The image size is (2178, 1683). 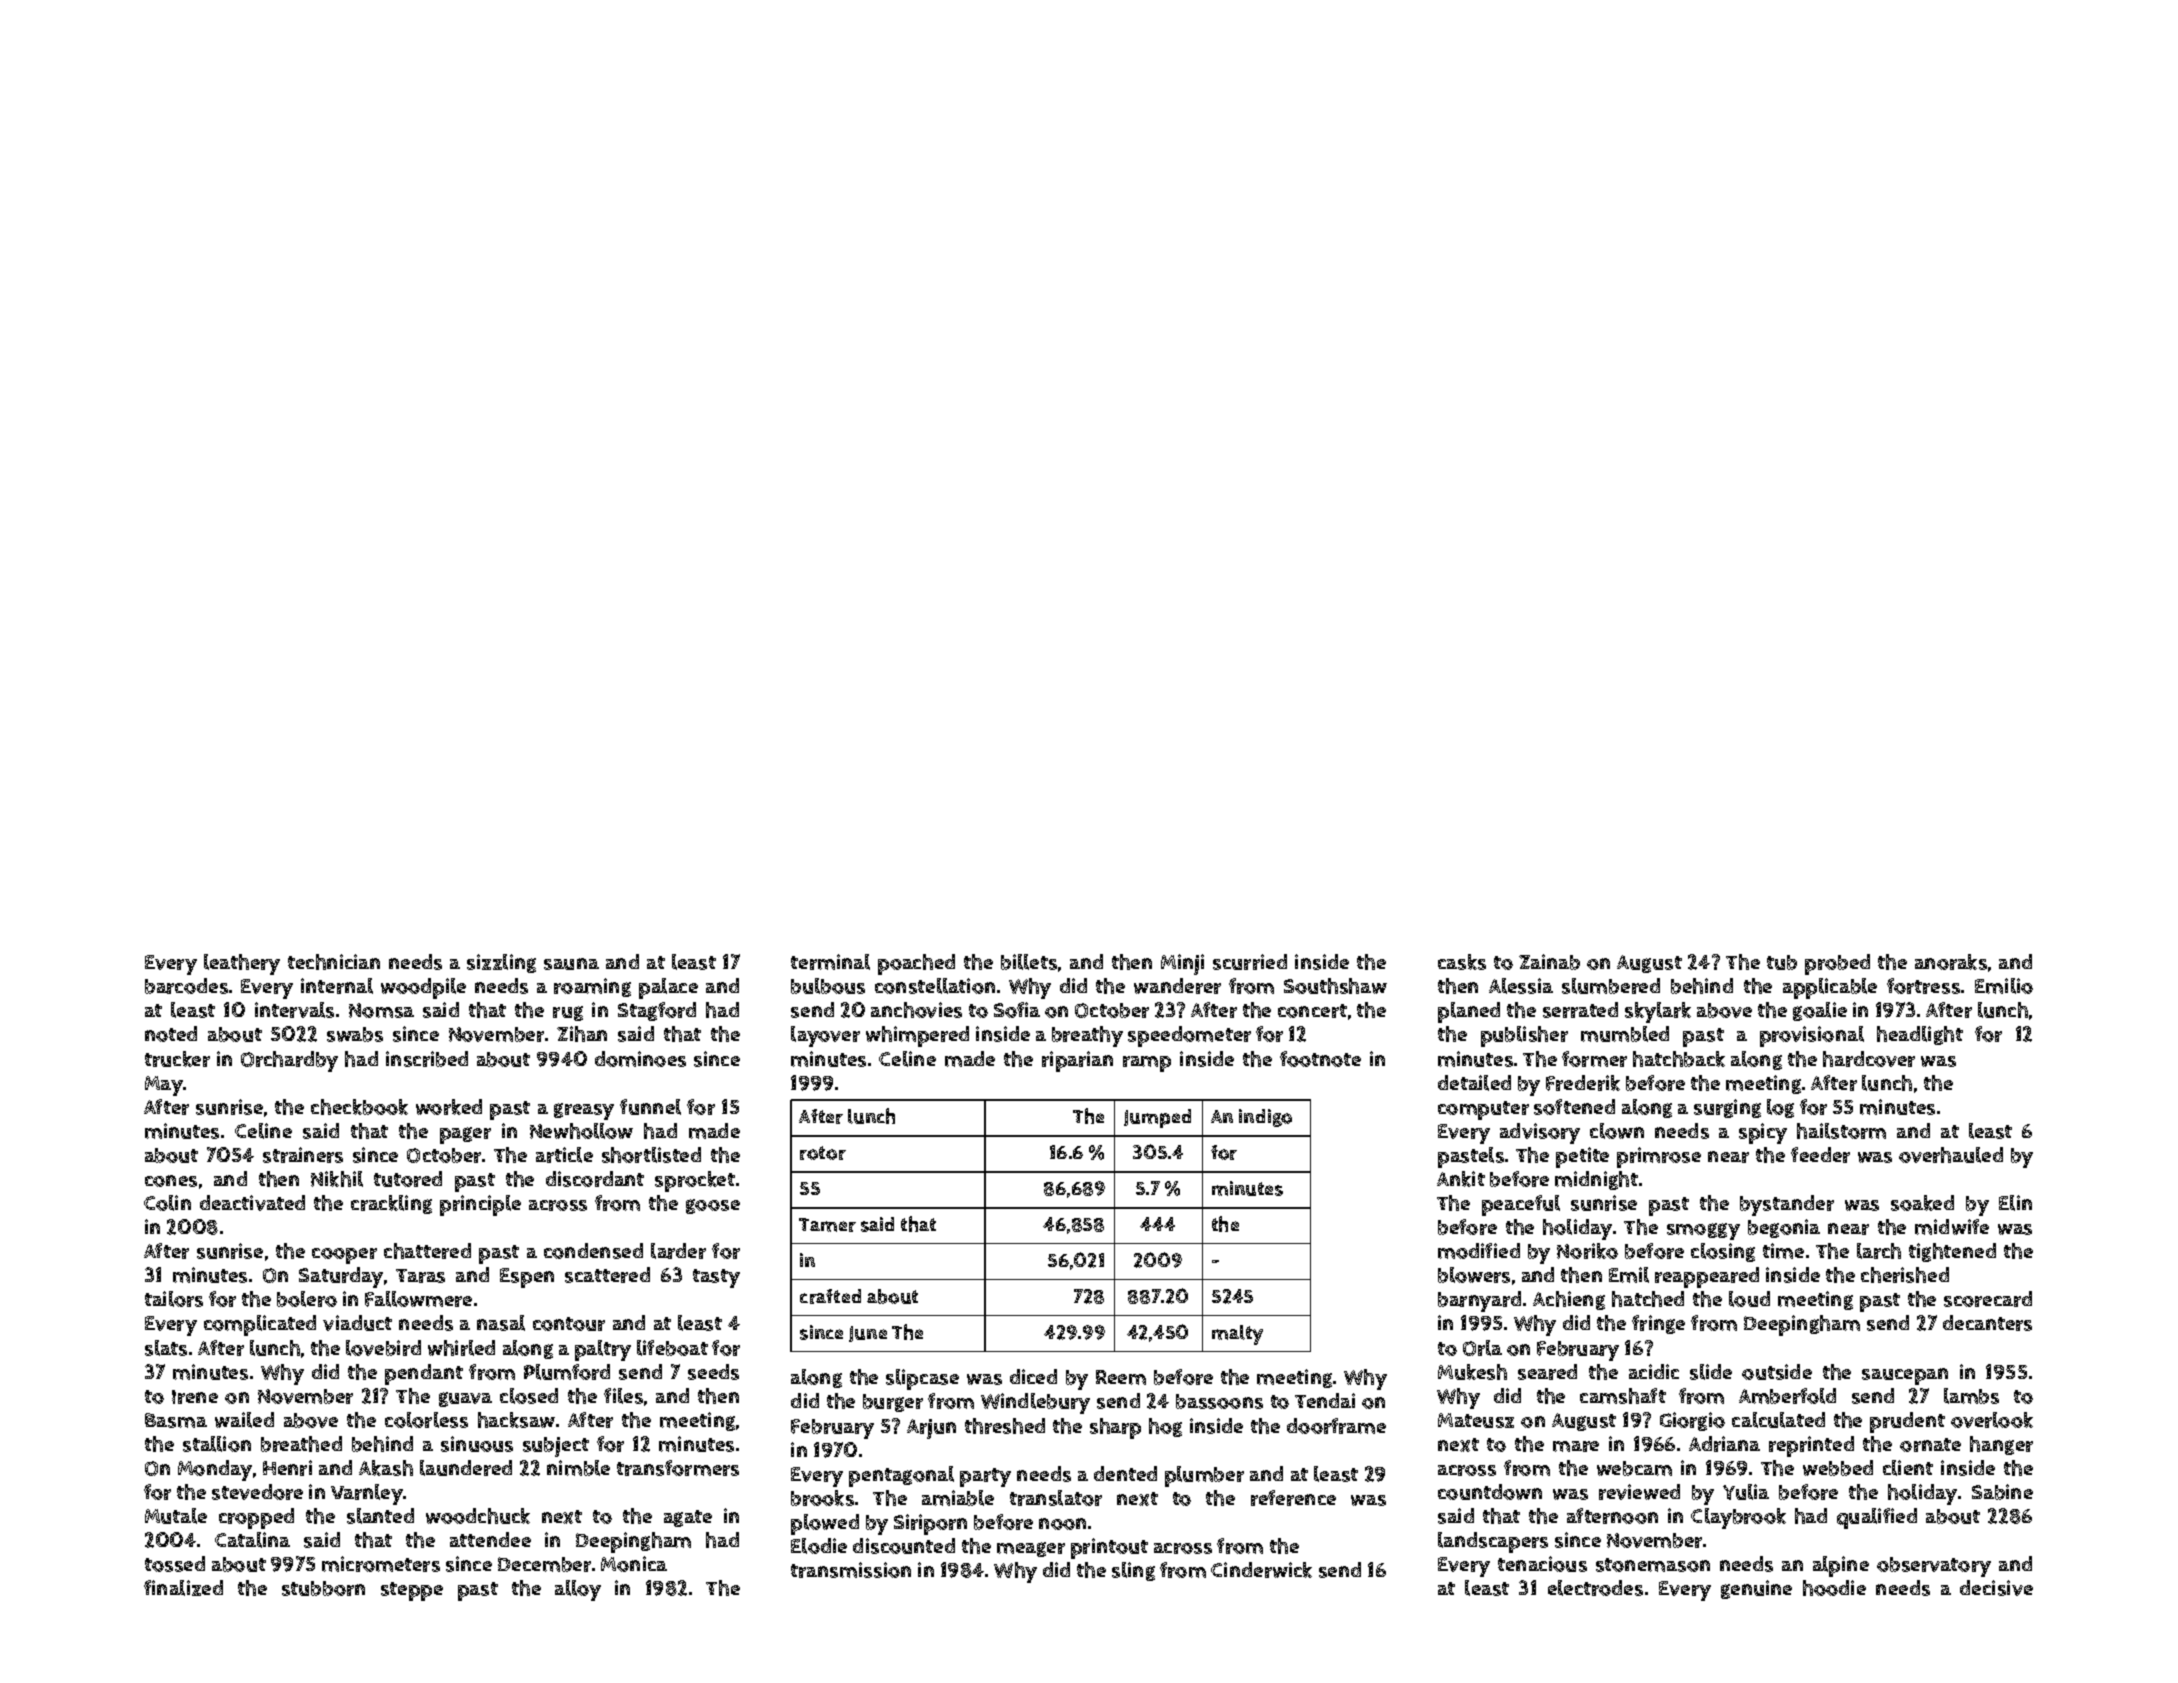 What do you see at coordinates (830, 962) in the image?
I see `terminal` at bounding box center [830, 962].
